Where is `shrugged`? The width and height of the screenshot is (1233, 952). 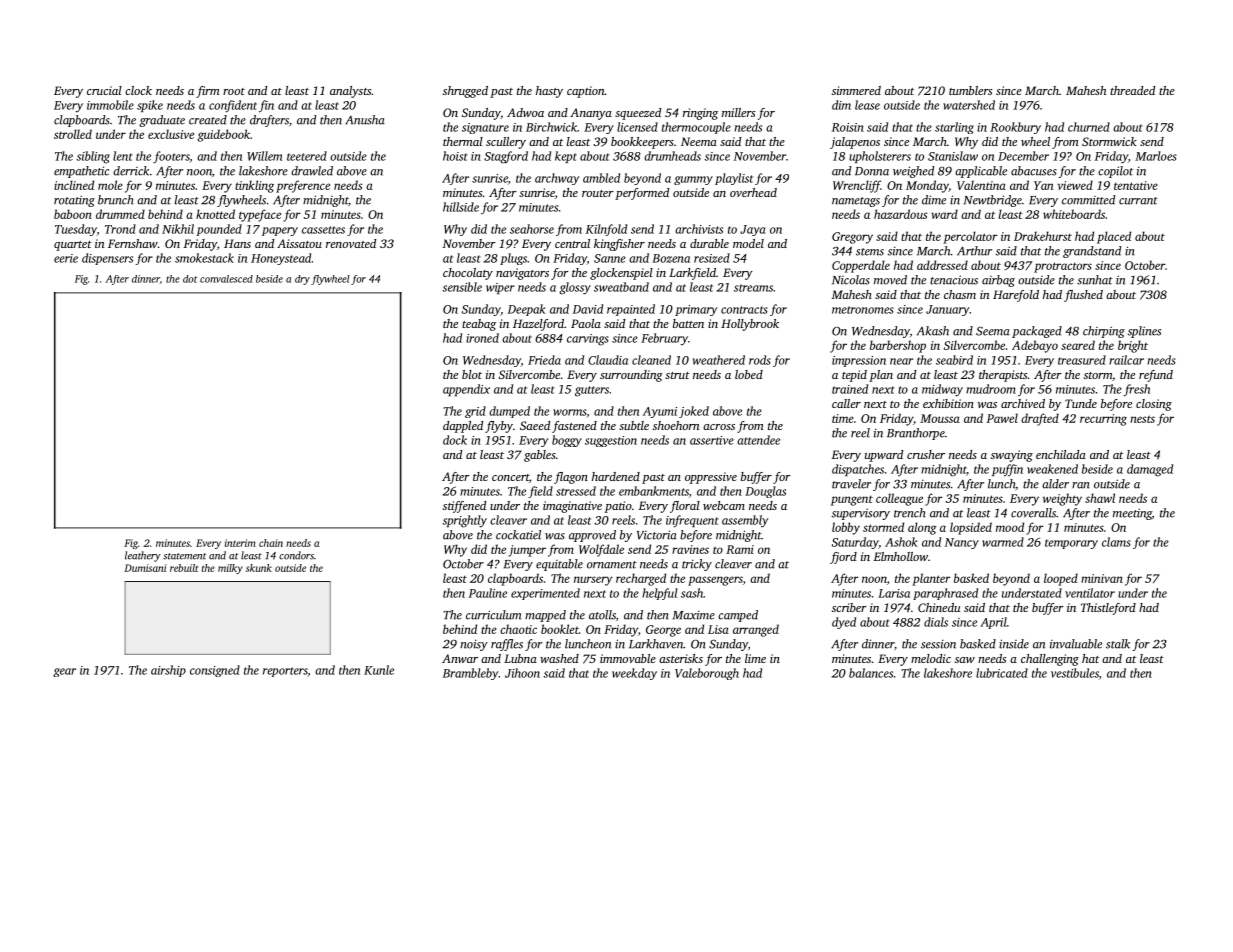
shrugged is located at coordinates (465, 92).
